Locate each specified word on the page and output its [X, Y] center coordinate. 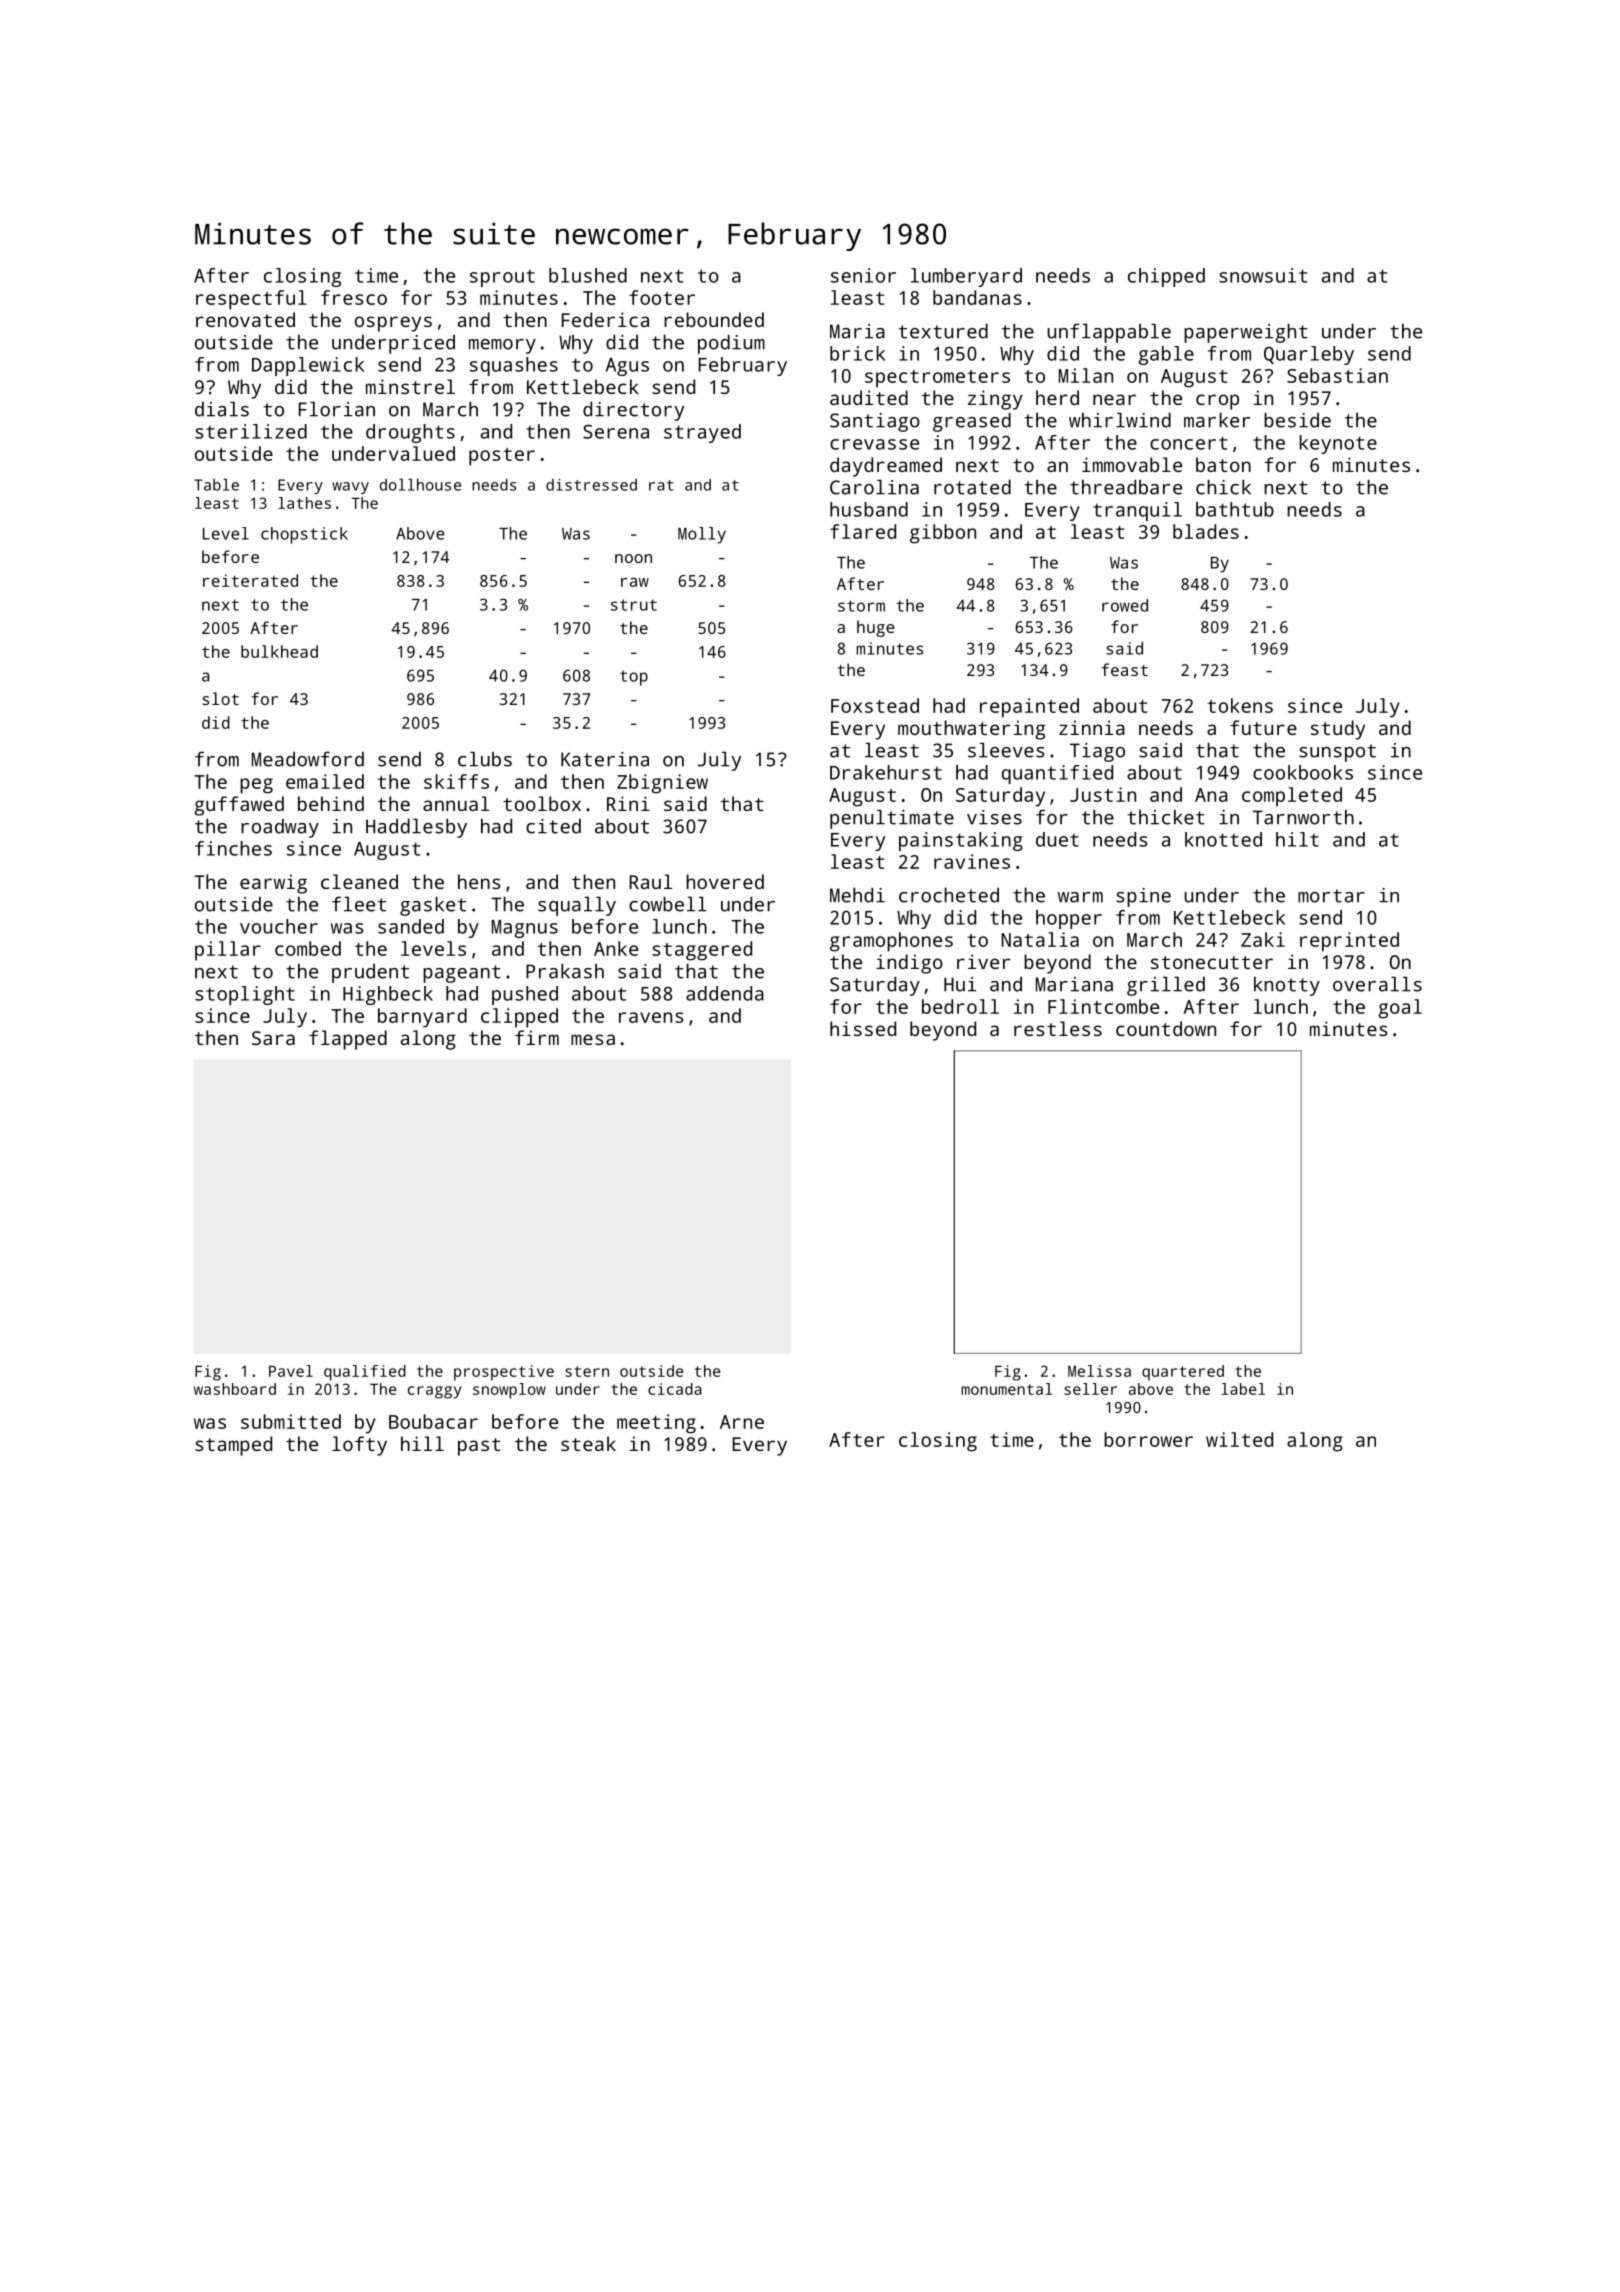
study [1338, 730]
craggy [435, 1392]
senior [863, 275]
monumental [1006, 1389]
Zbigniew [662, 784]
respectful [251, 300]
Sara [273, 1038]
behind [331, 803]
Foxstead [875, 705]
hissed [863, 1028]
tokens [1240, 705]
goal [1400, 1009]
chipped [1166, 277]
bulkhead [279, 651]
